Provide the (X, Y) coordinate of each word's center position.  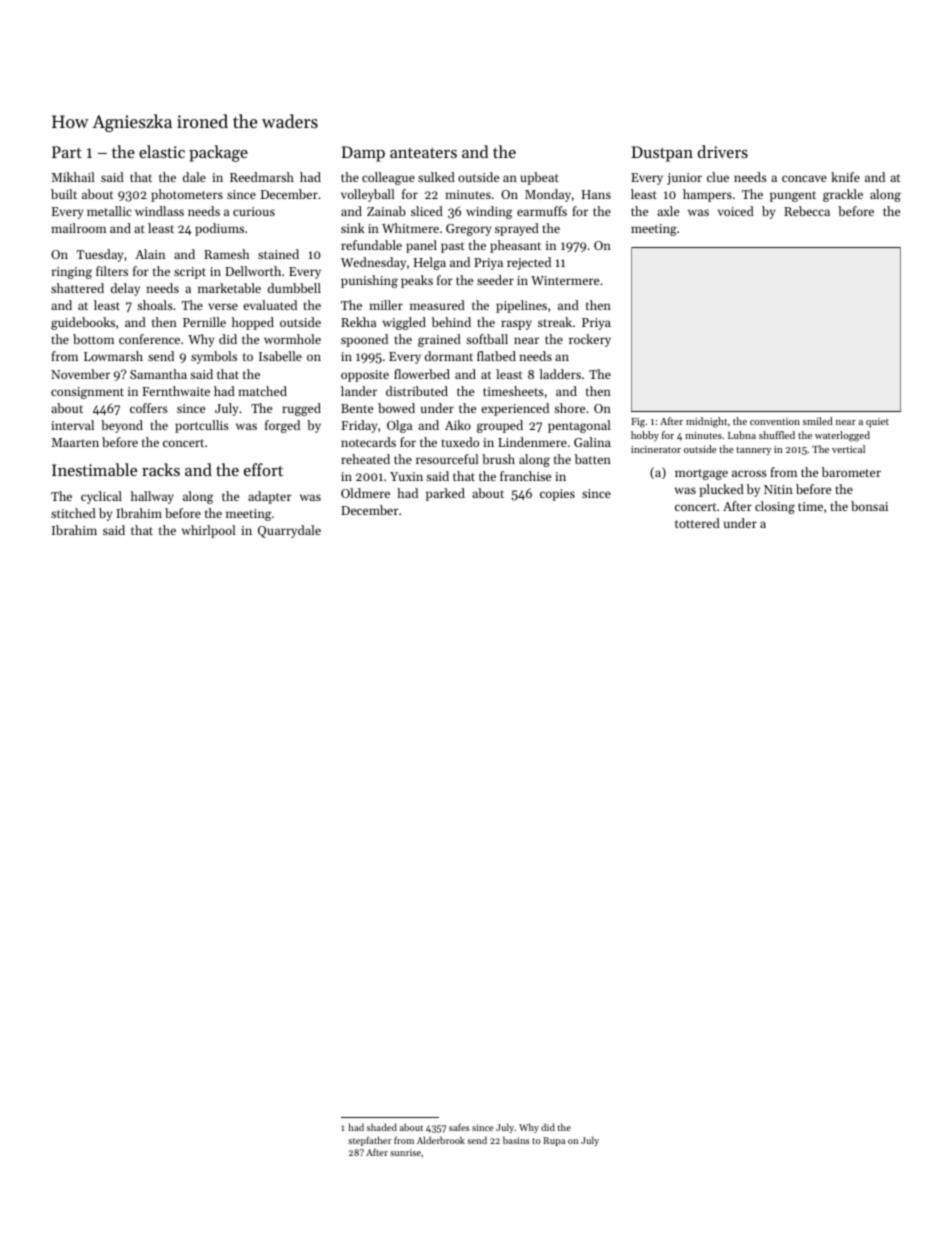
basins (516, 1140)
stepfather (369, 1141)
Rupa (554, 1141)
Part (67, 152)
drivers (723, 151)
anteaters (423, 153)
